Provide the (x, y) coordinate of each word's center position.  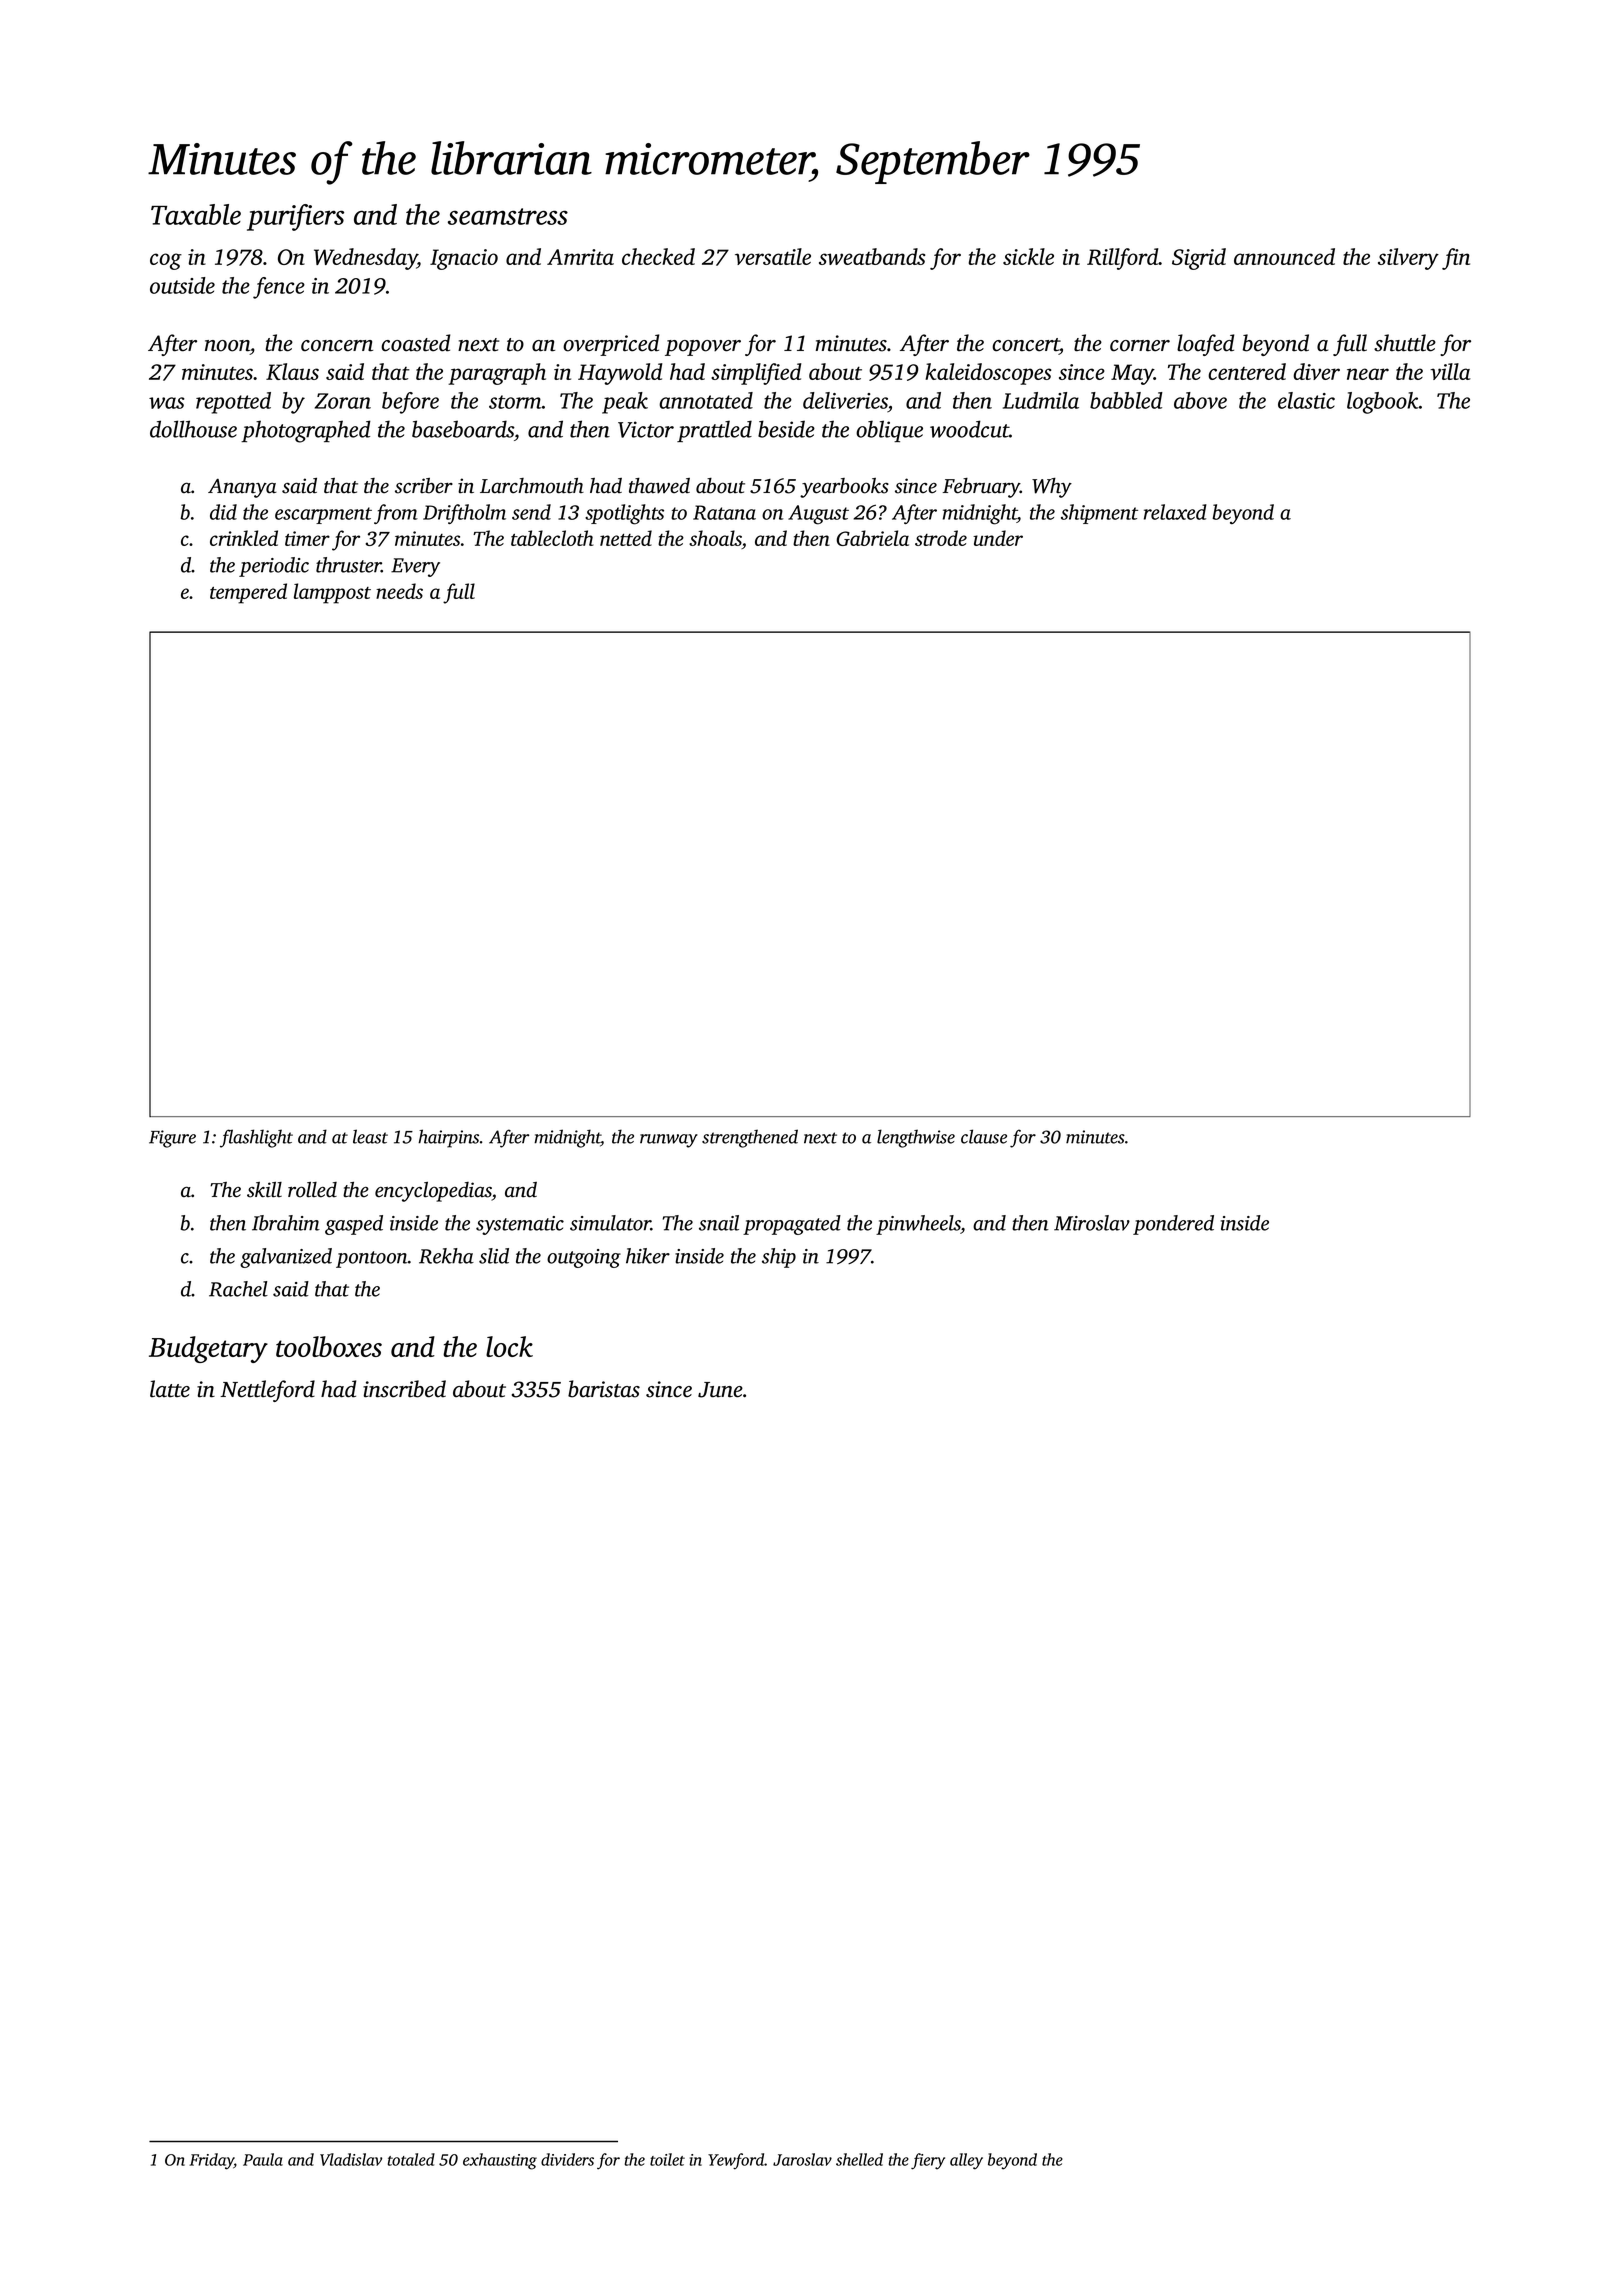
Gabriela (872, 538)
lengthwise (916, 1138)
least (370, 1136)
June (720, 1390)
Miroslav (1092, 1223)
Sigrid (1199, 259)
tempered (248, 593)
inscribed (404, 1389)
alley (966, 2161)
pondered (1173, 1225)
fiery (928, 2161)
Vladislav (351, 2159)
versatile (773, 256)
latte (170, 1389)
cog (166, 261)
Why (1052, 488)
